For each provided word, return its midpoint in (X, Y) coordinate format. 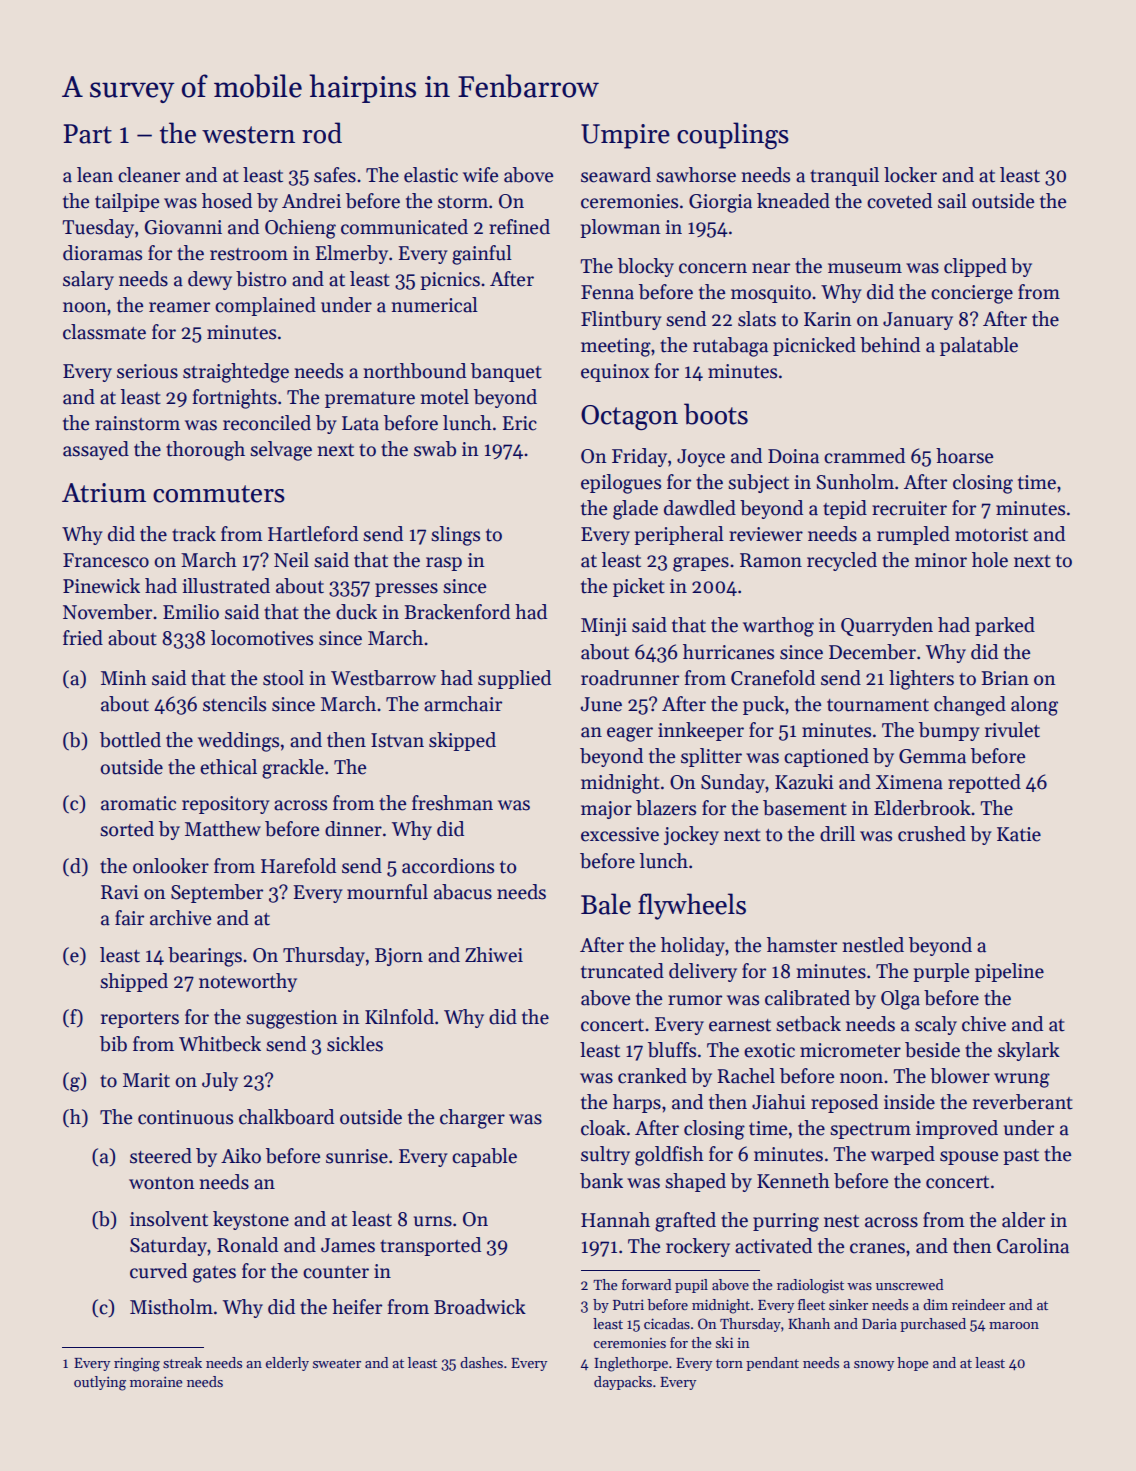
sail (952, 201)
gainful (482, 255)
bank (601, 1181)
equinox (615, 373)
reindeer (978, 1304)
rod (322, 133)
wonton (162, 1183)
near (771, 268)
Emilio (191, 612)
